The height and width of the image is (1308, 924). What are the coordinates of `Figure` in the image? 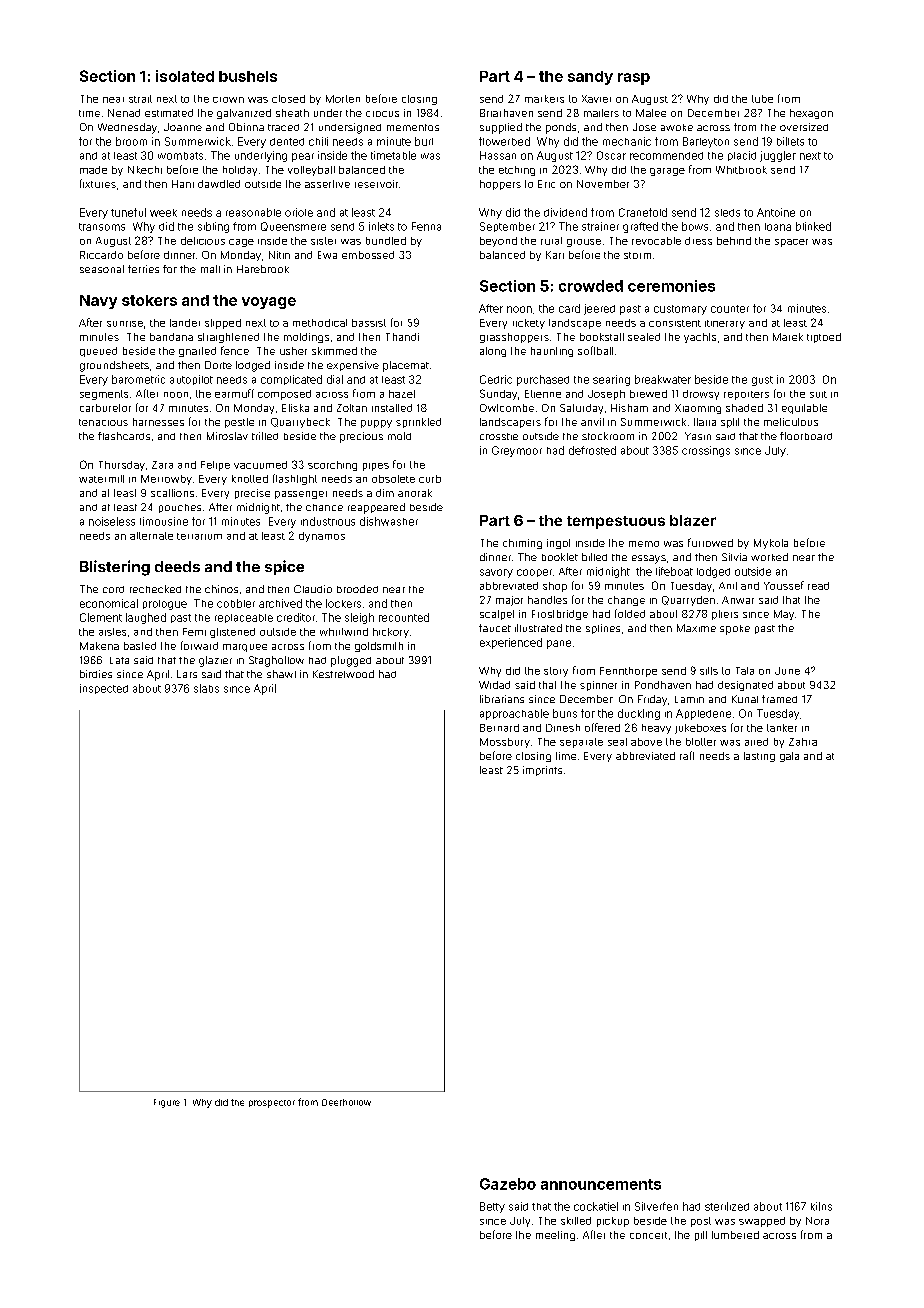 It's located at (167, 1103).
